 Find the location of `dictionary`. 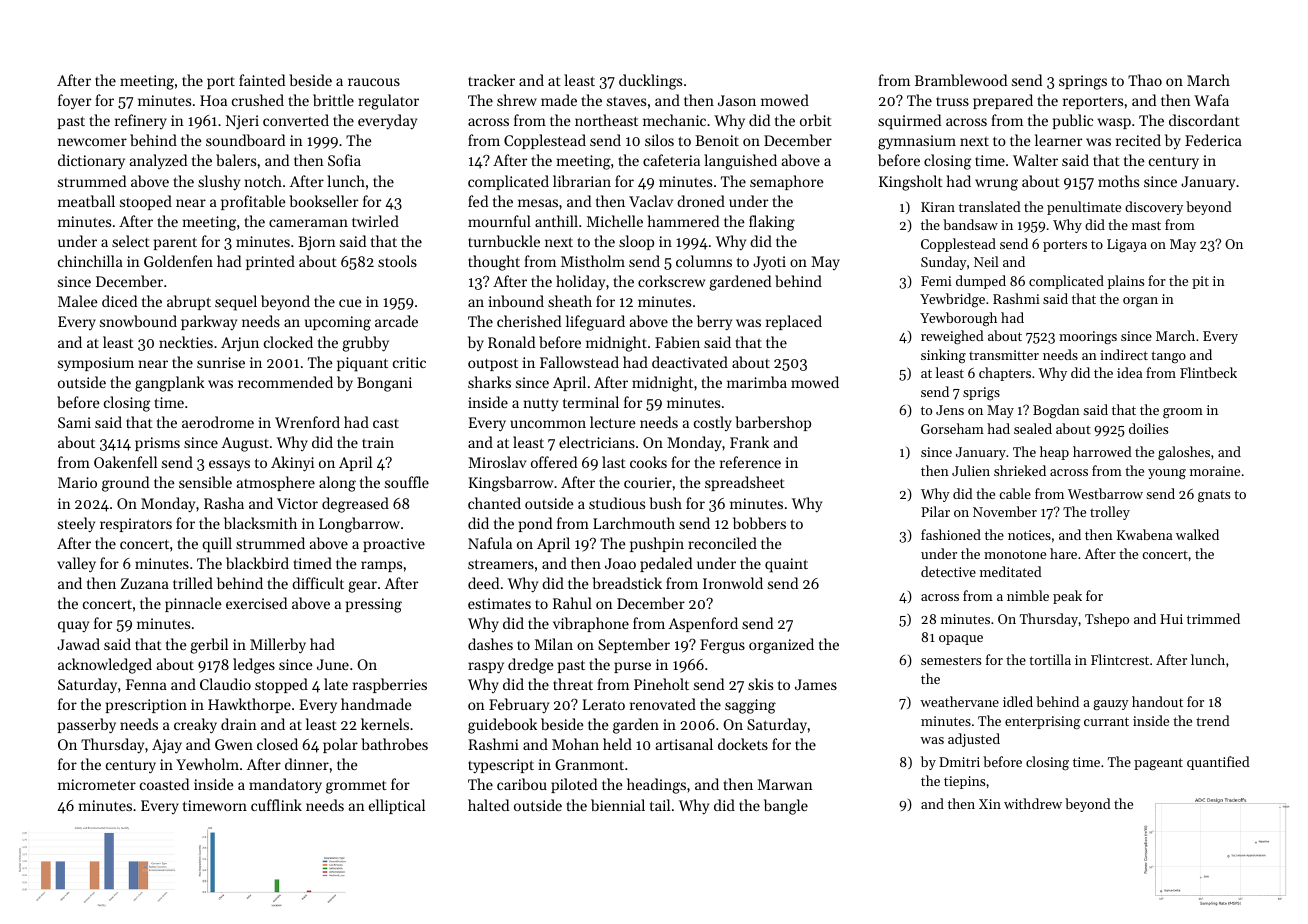

dictionary is located at coordinates (91, 162).
